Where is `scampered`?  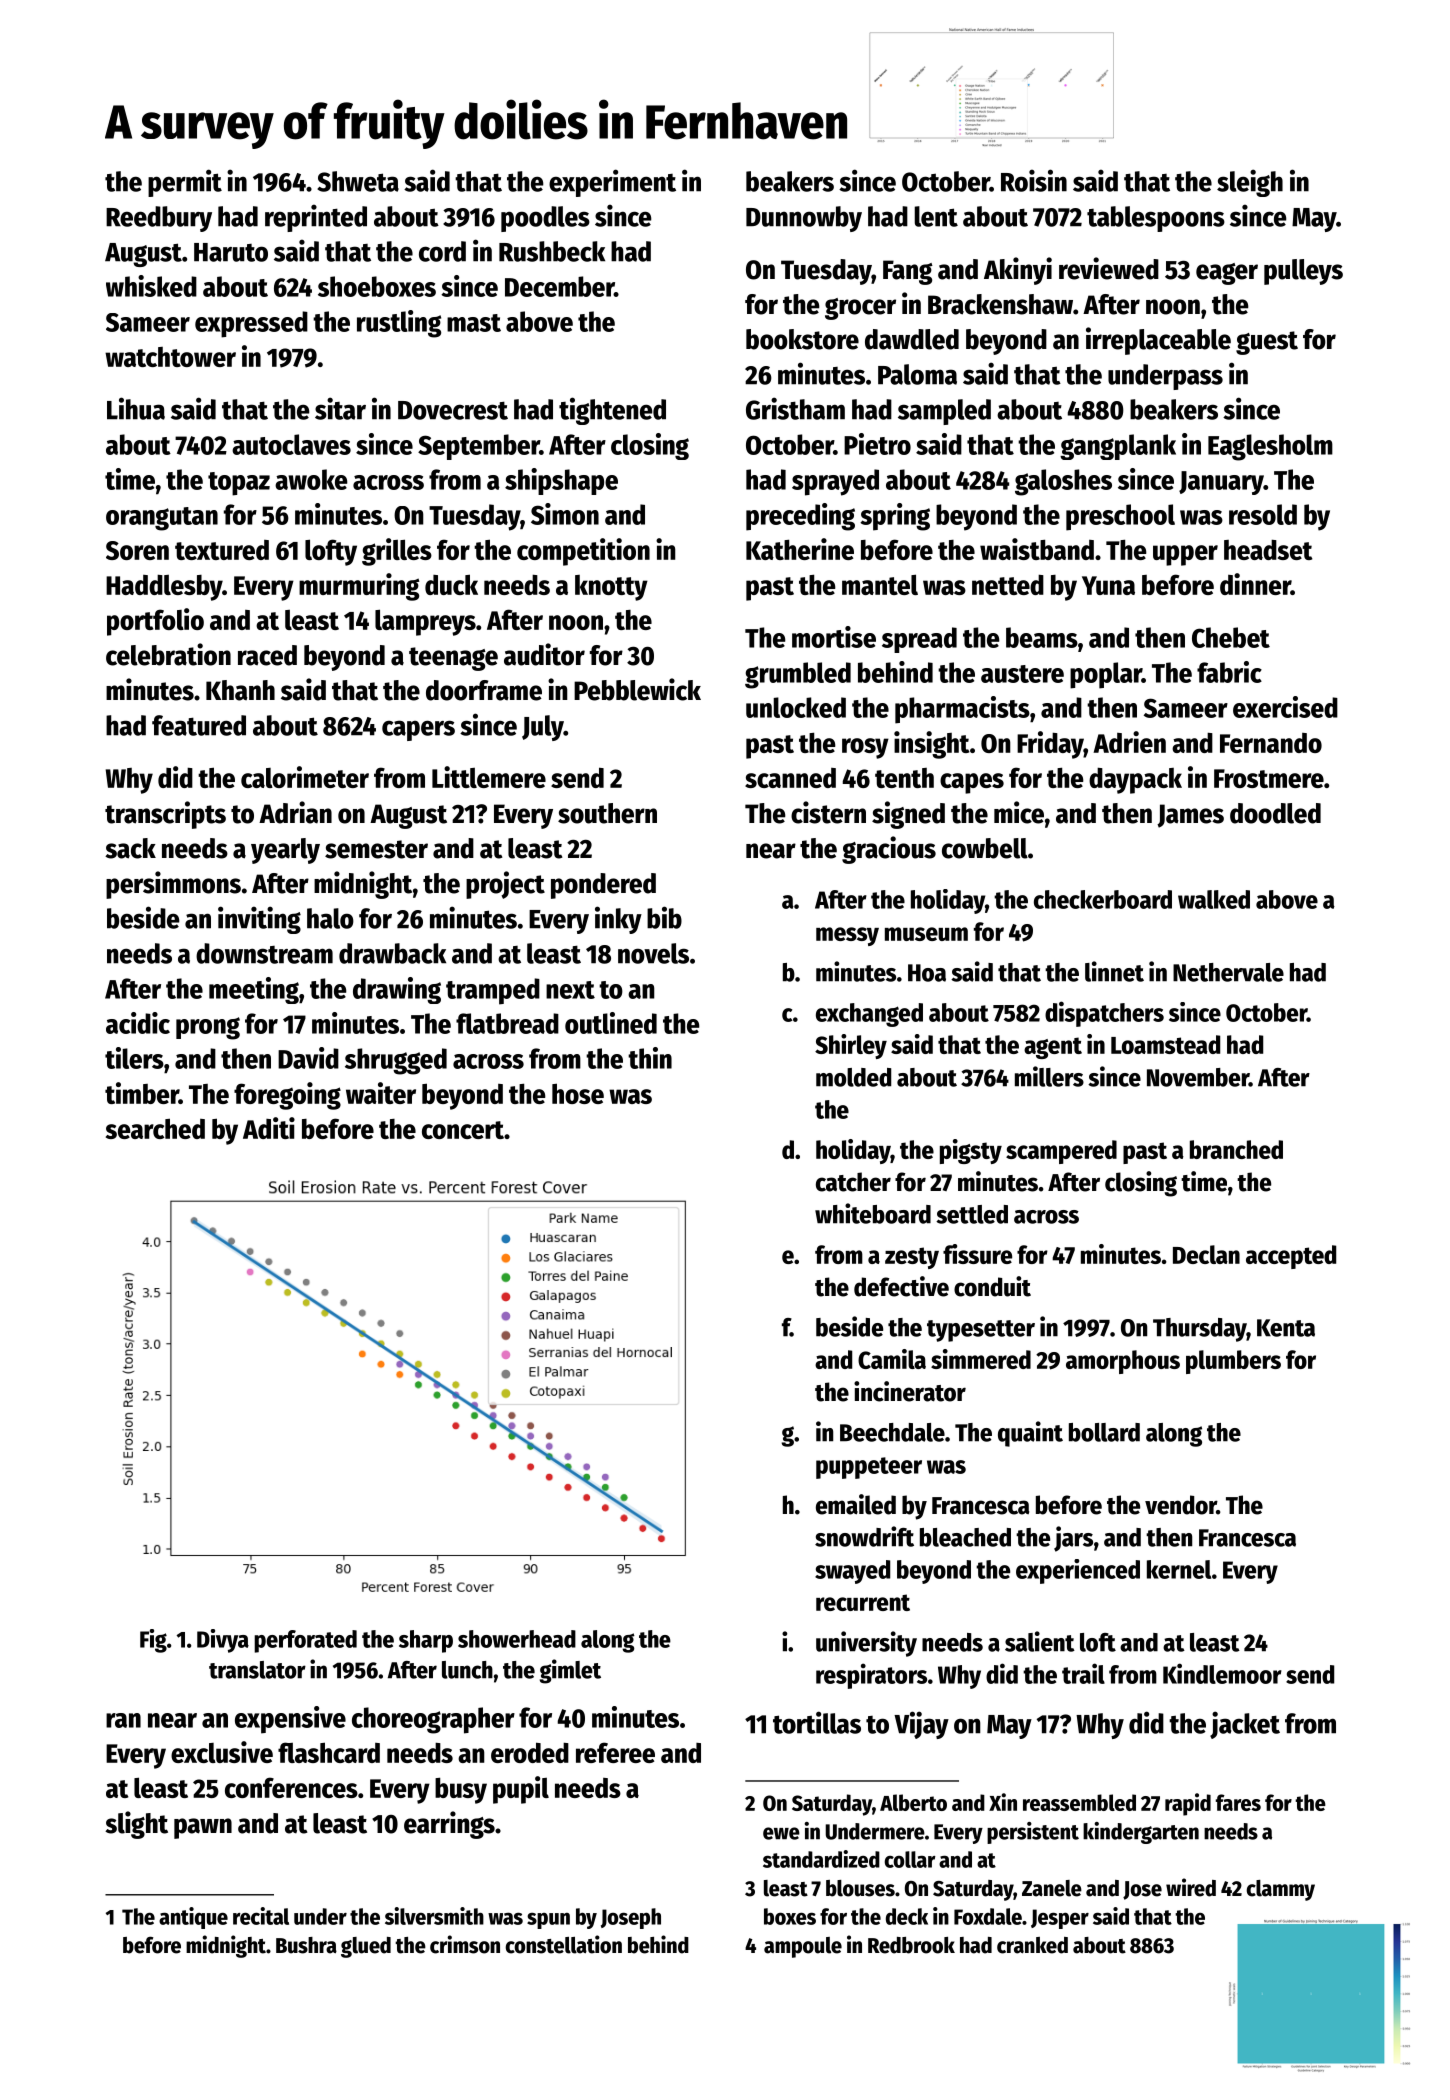
scampered is located at coordinates (1061, 1152).
